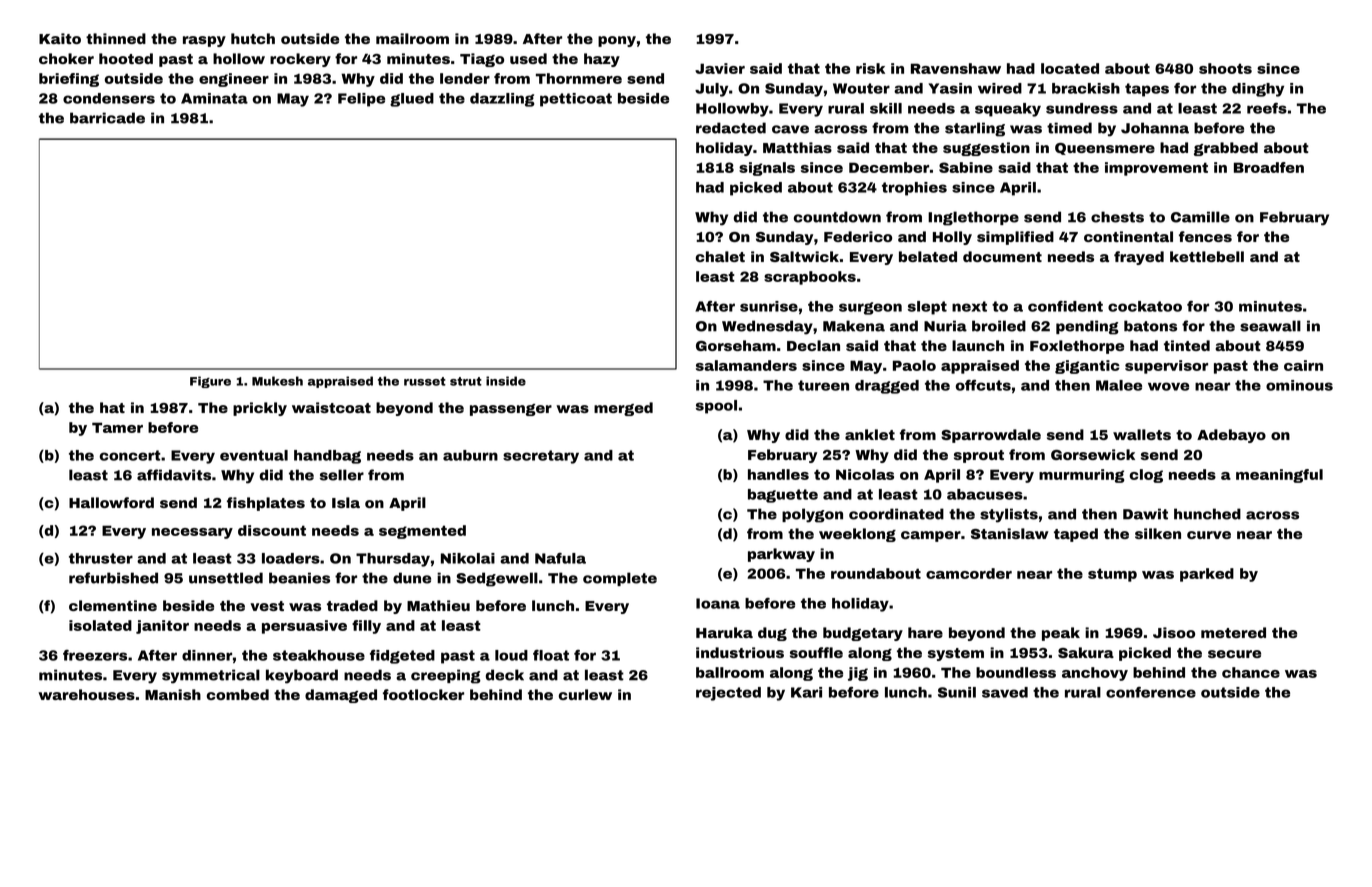  Describe the element at coordinates (277, 381) in the document. I see `Mukesh` at that location.
